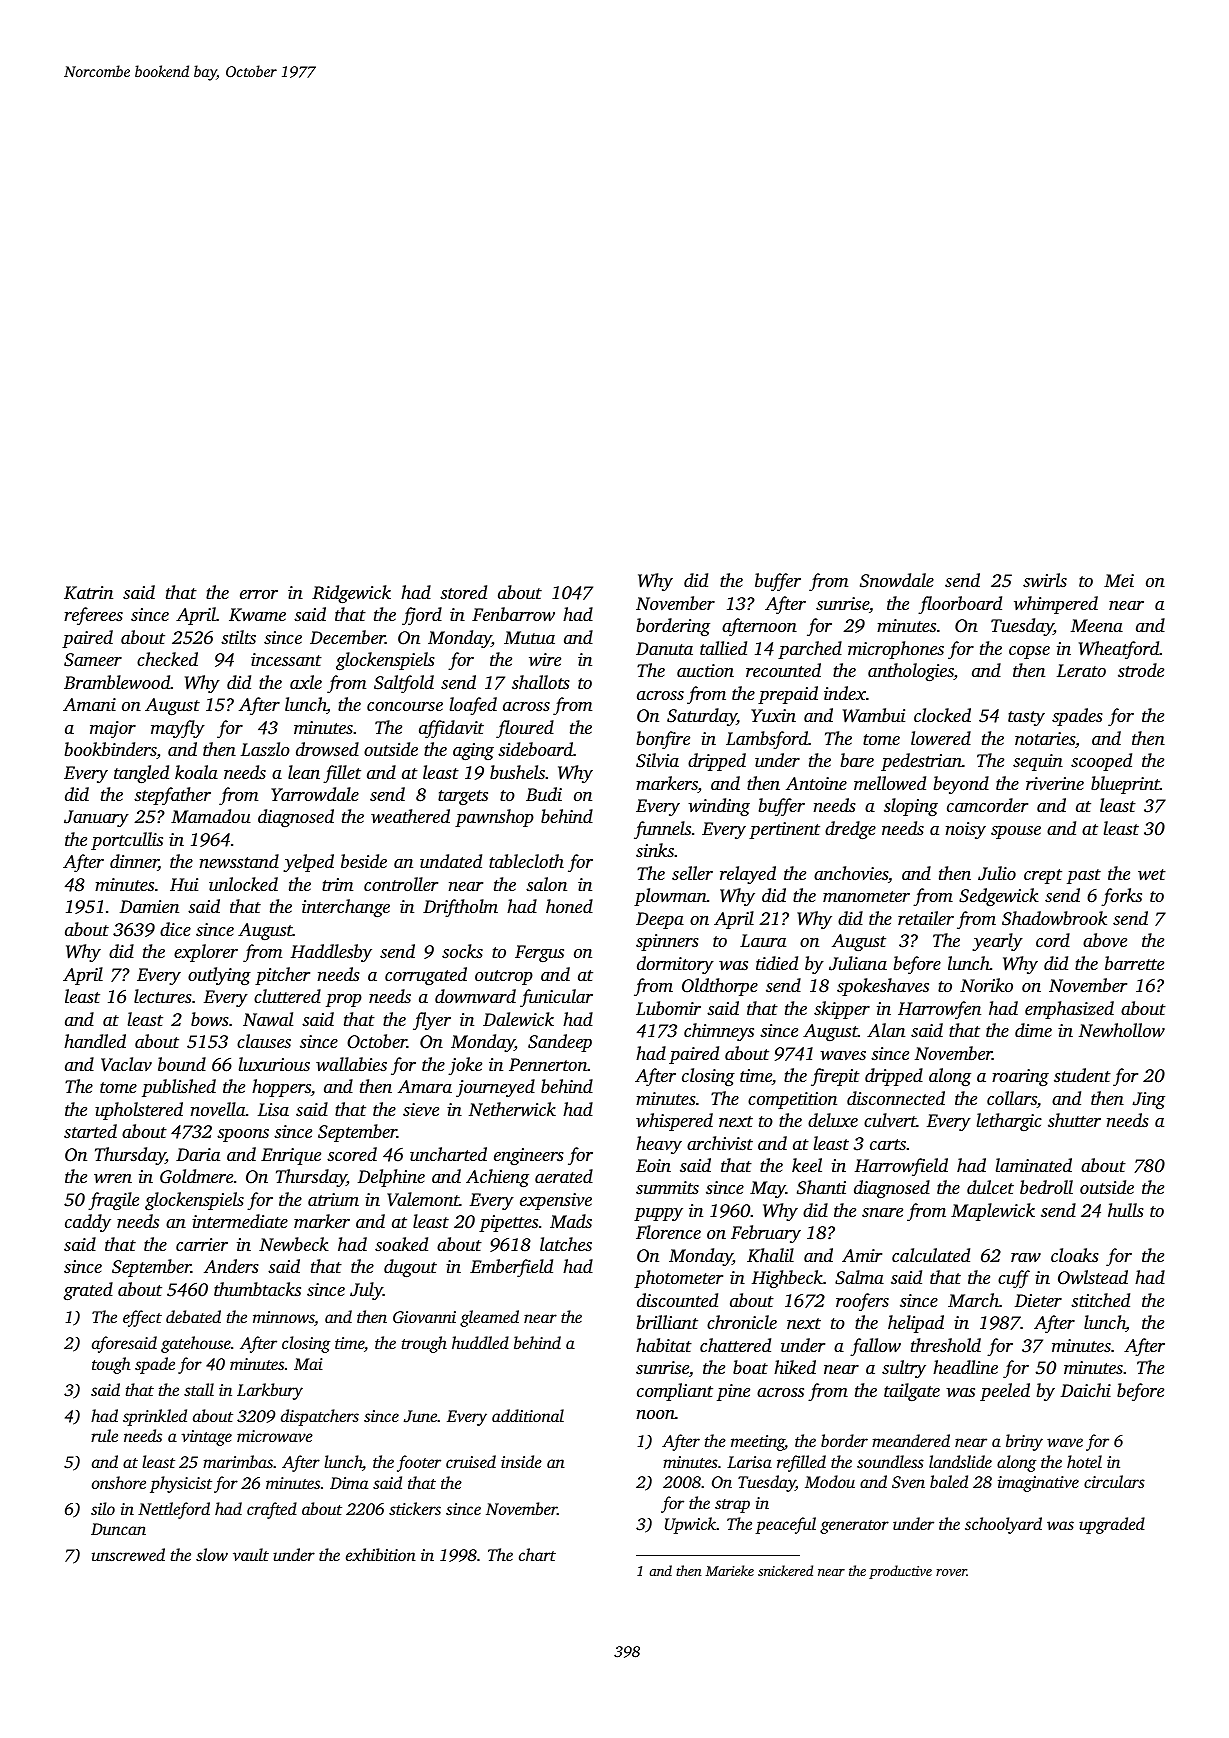 This document has height=1738, width=1229. I want to click on Danuta, so click(664, 648).
